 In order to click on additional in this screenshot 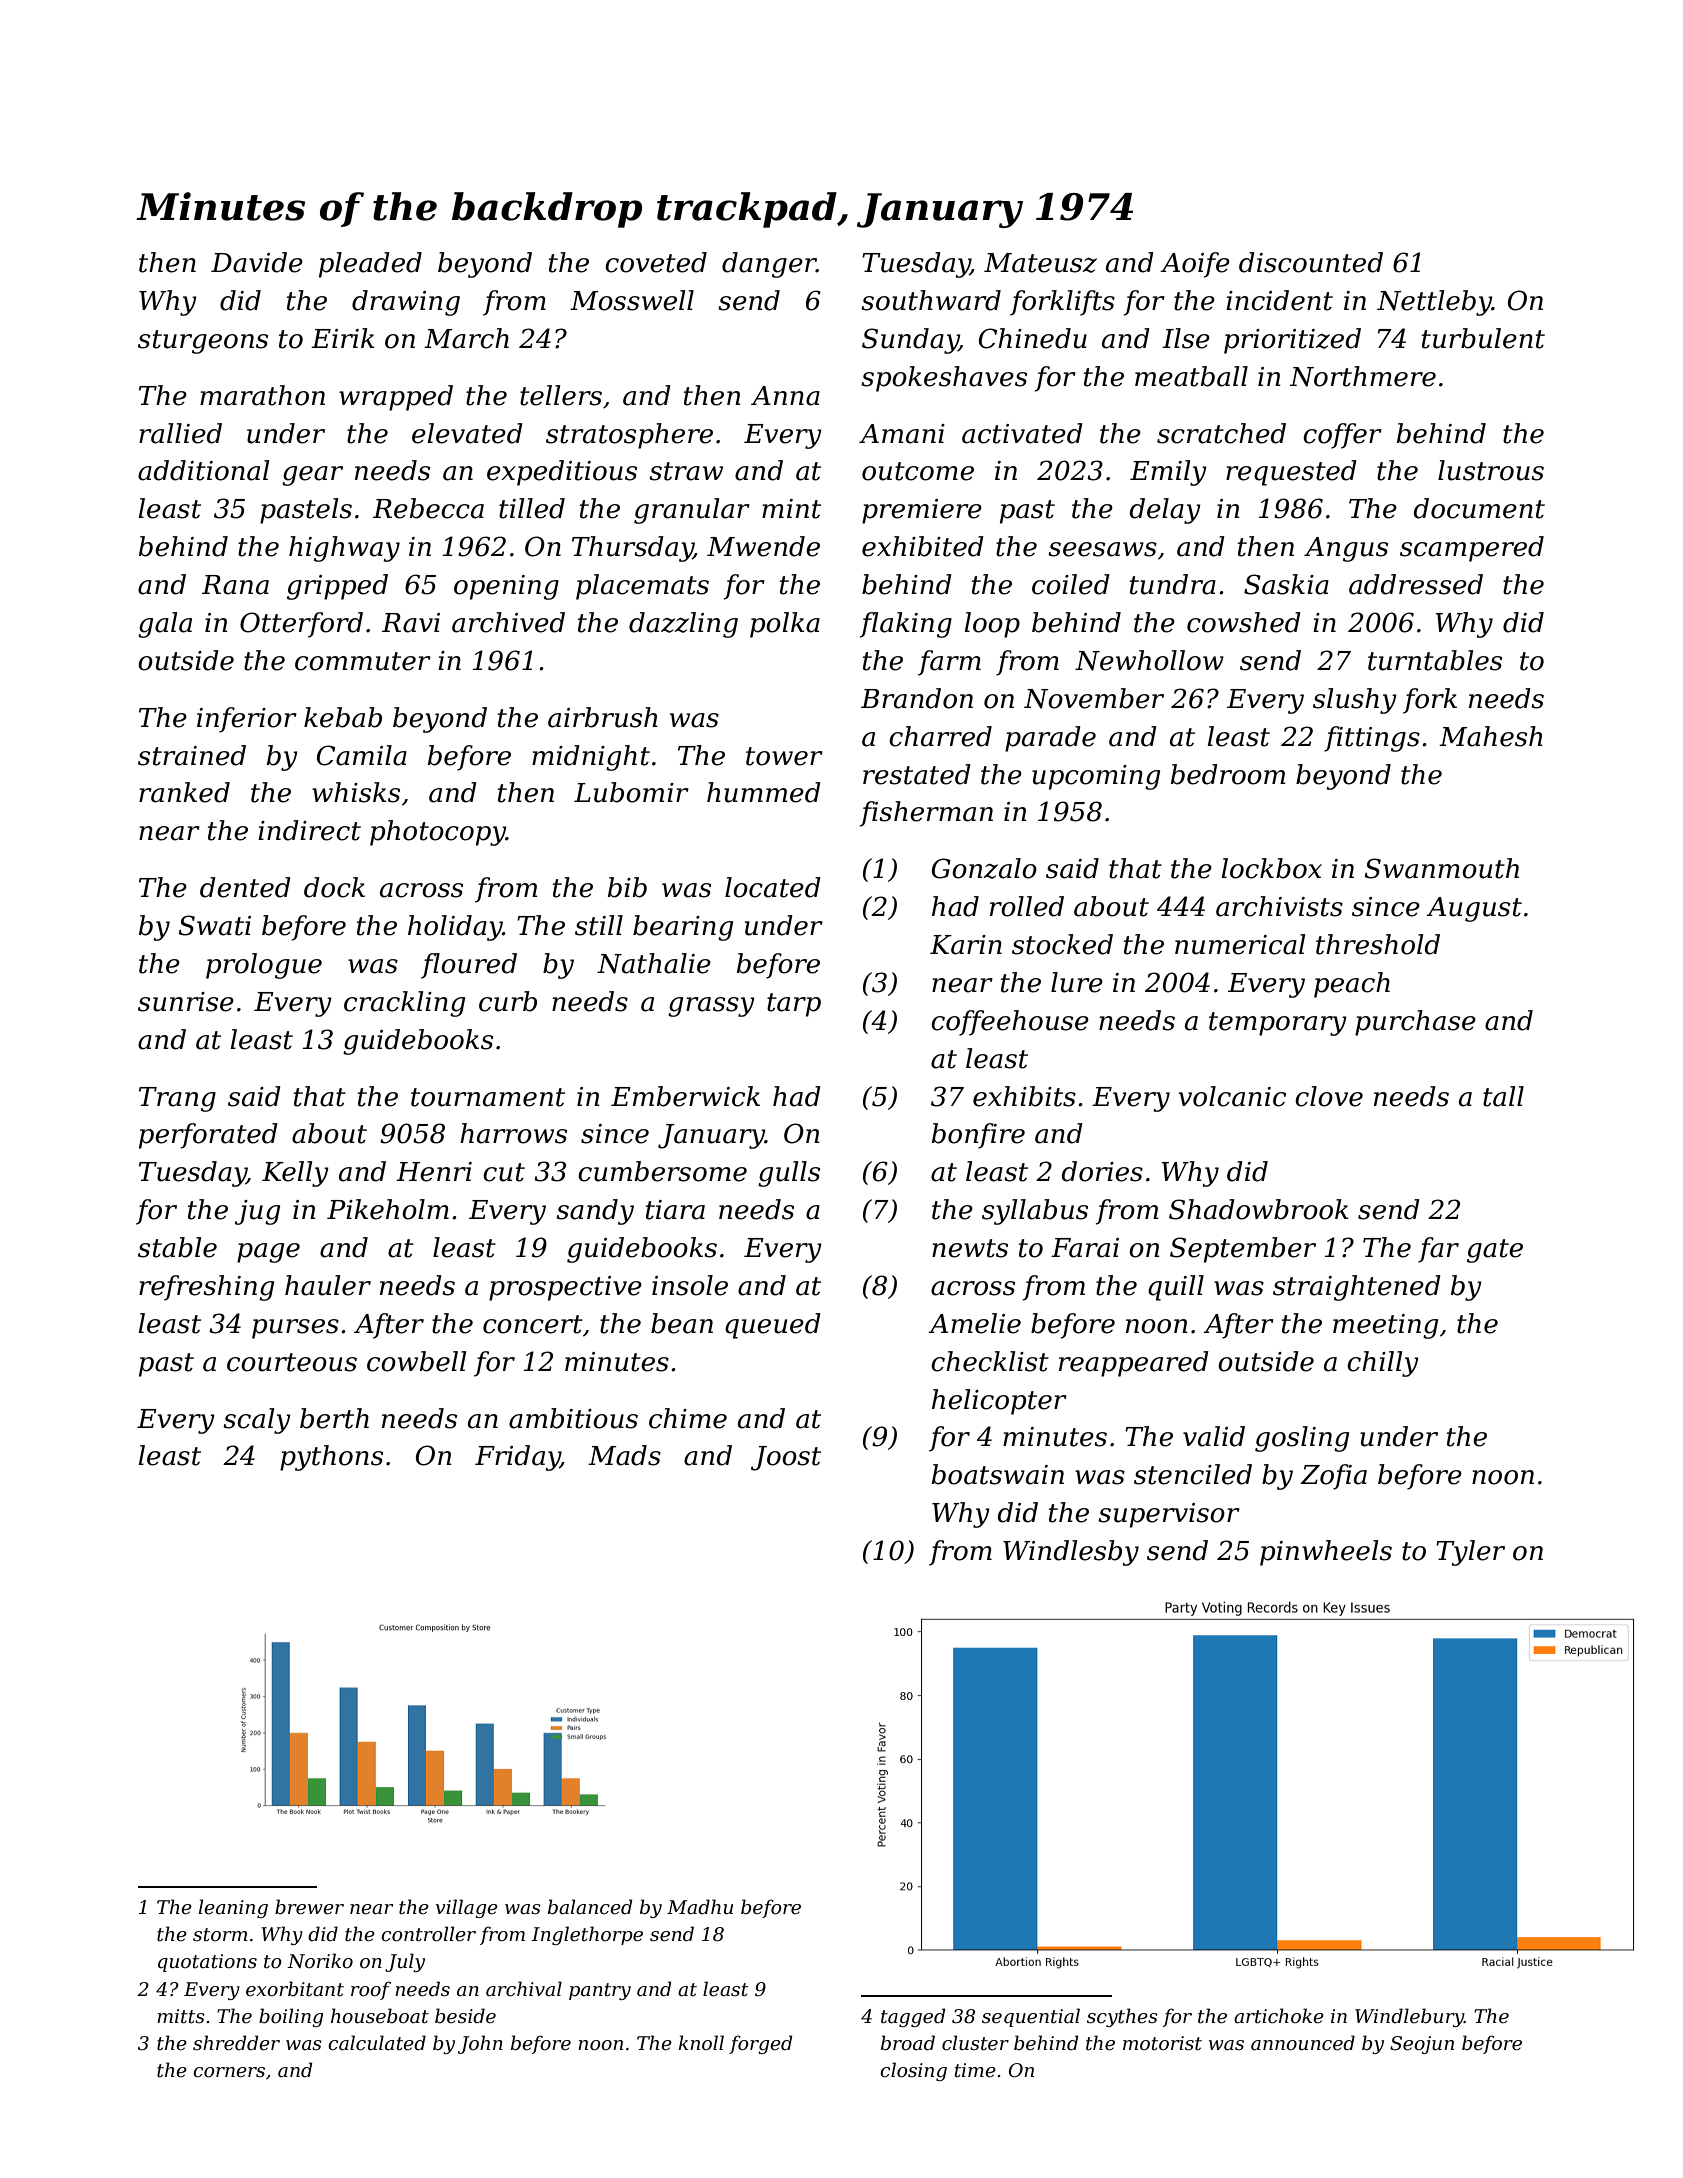, I will do `click(203, 470)`.
